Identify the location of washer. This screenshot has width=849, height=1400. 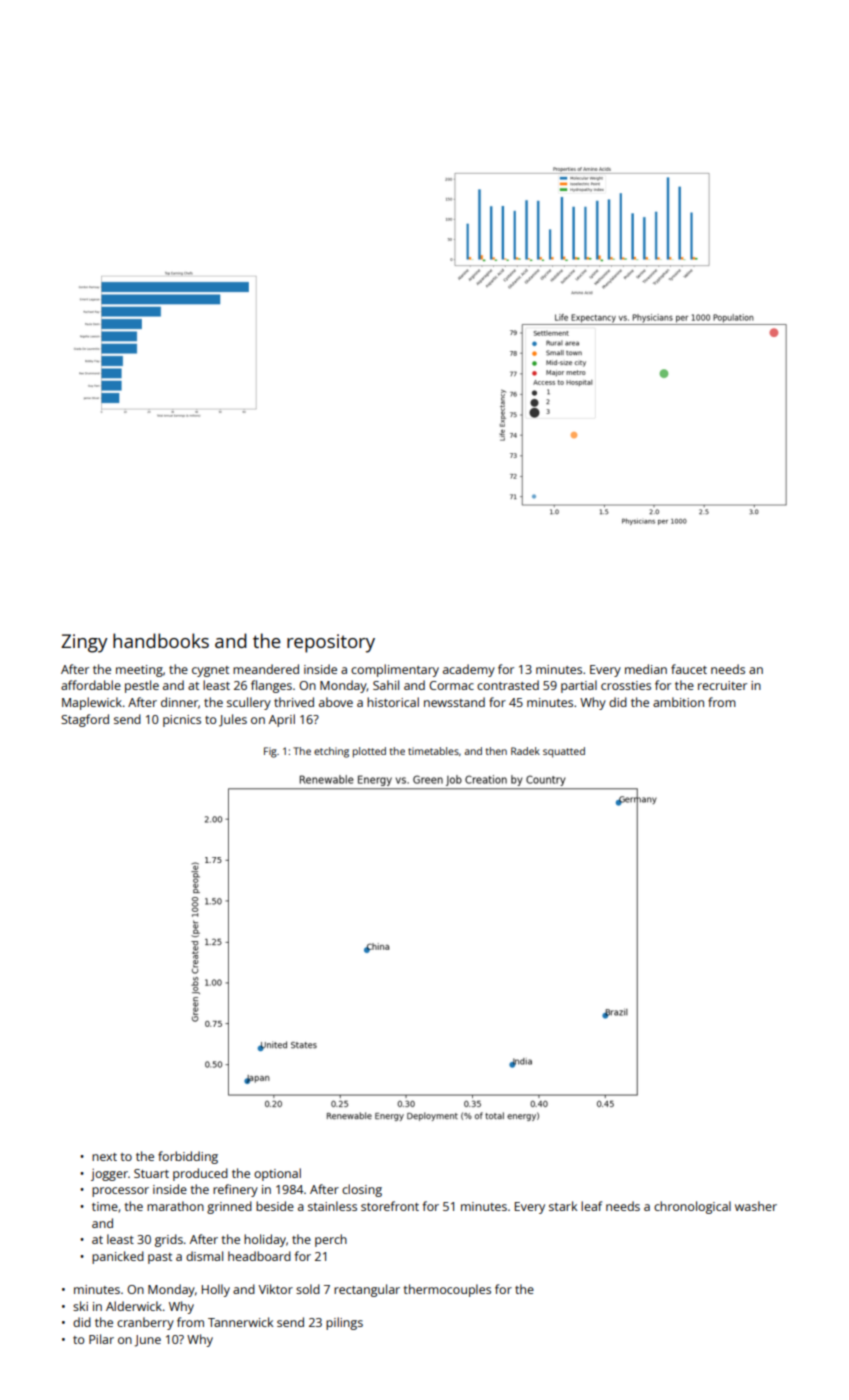
(756, 1206).
